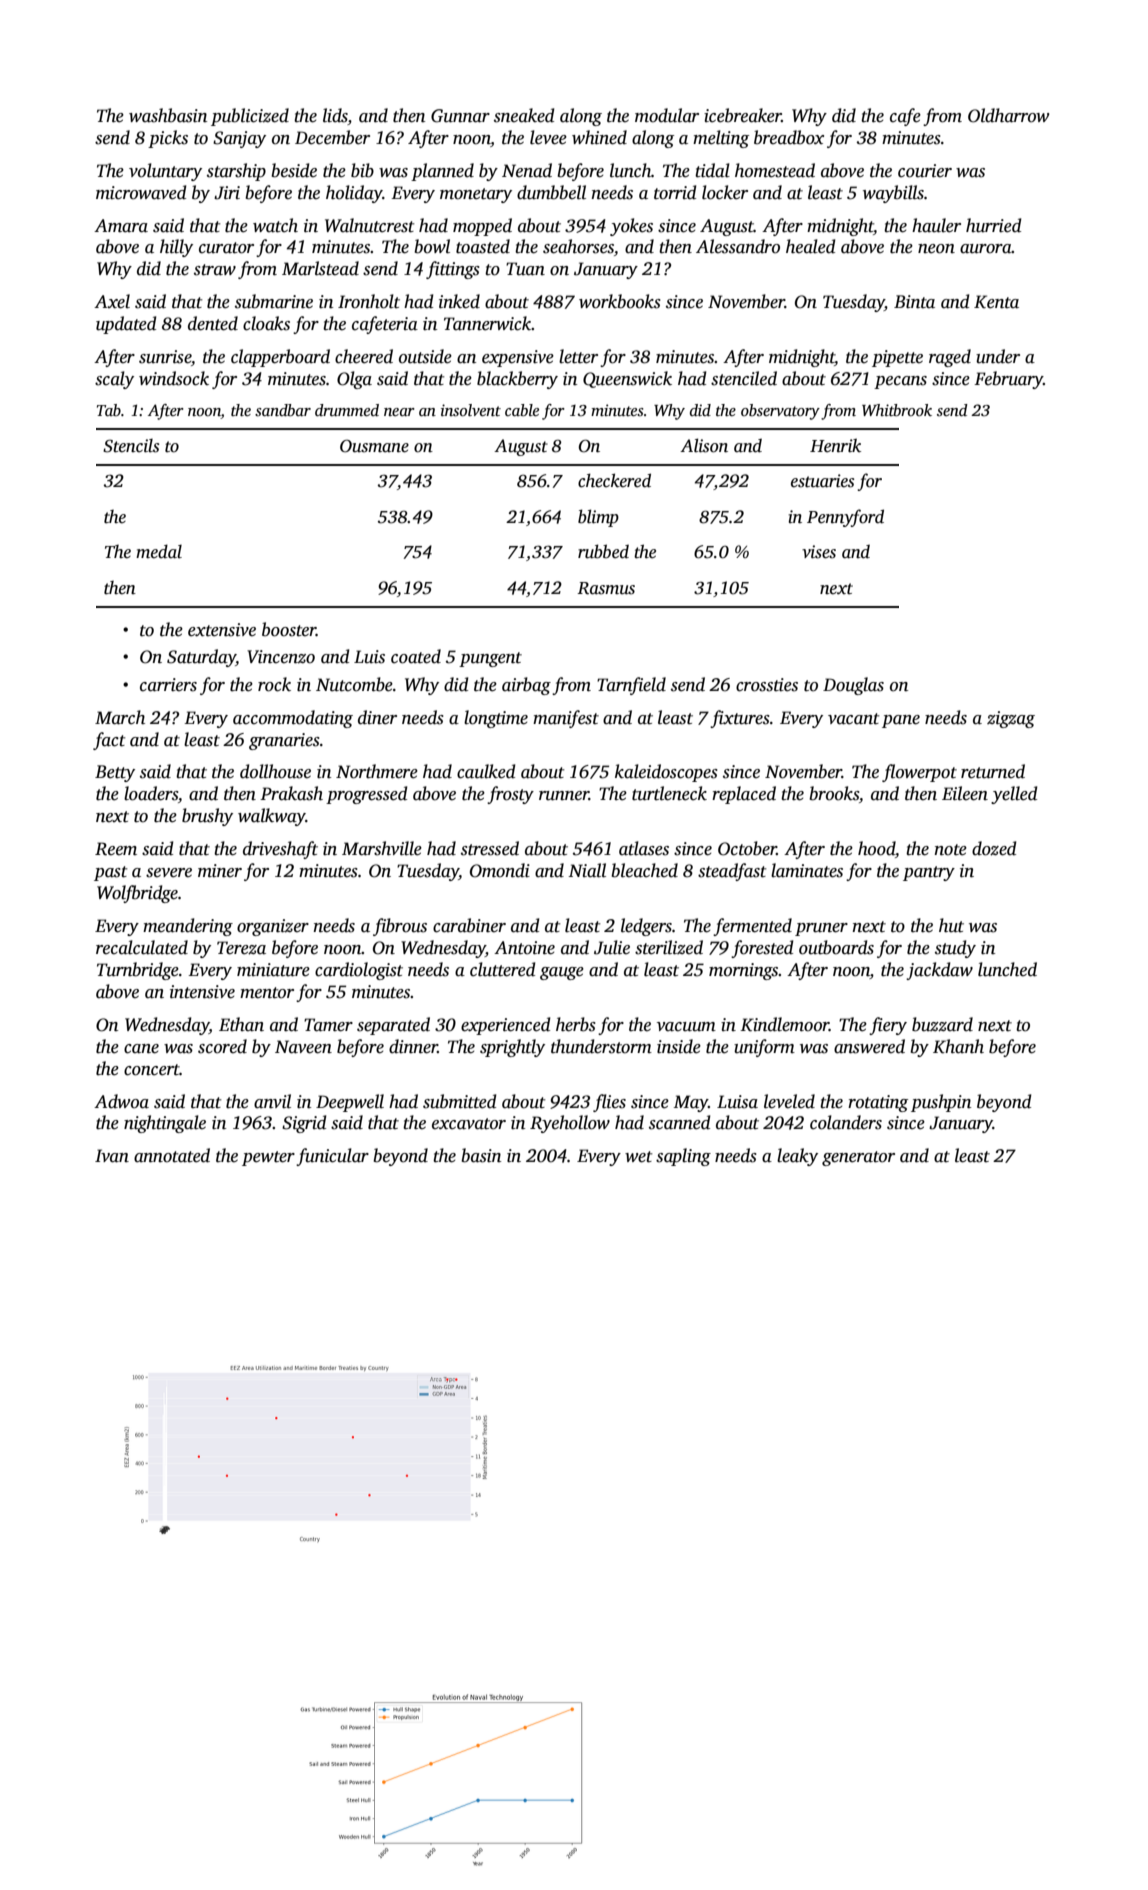  What do you see at coordinates (743, 115) in the screenshot?
I see `icebreaker` at bounding box center [743, 115].
